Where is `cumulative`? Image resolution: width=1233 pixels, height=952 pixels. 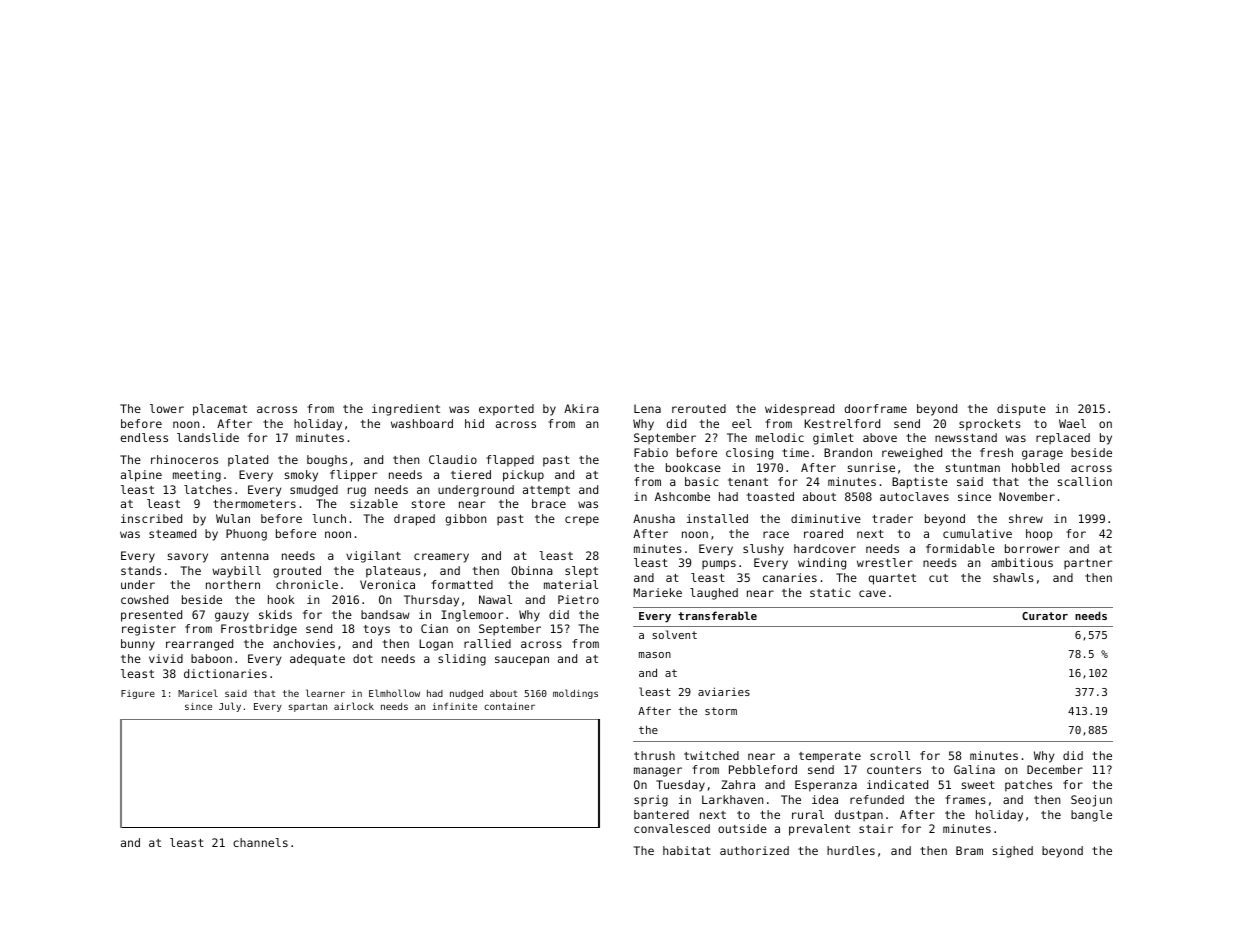 cumulative is located at coordinates (977, 533).
